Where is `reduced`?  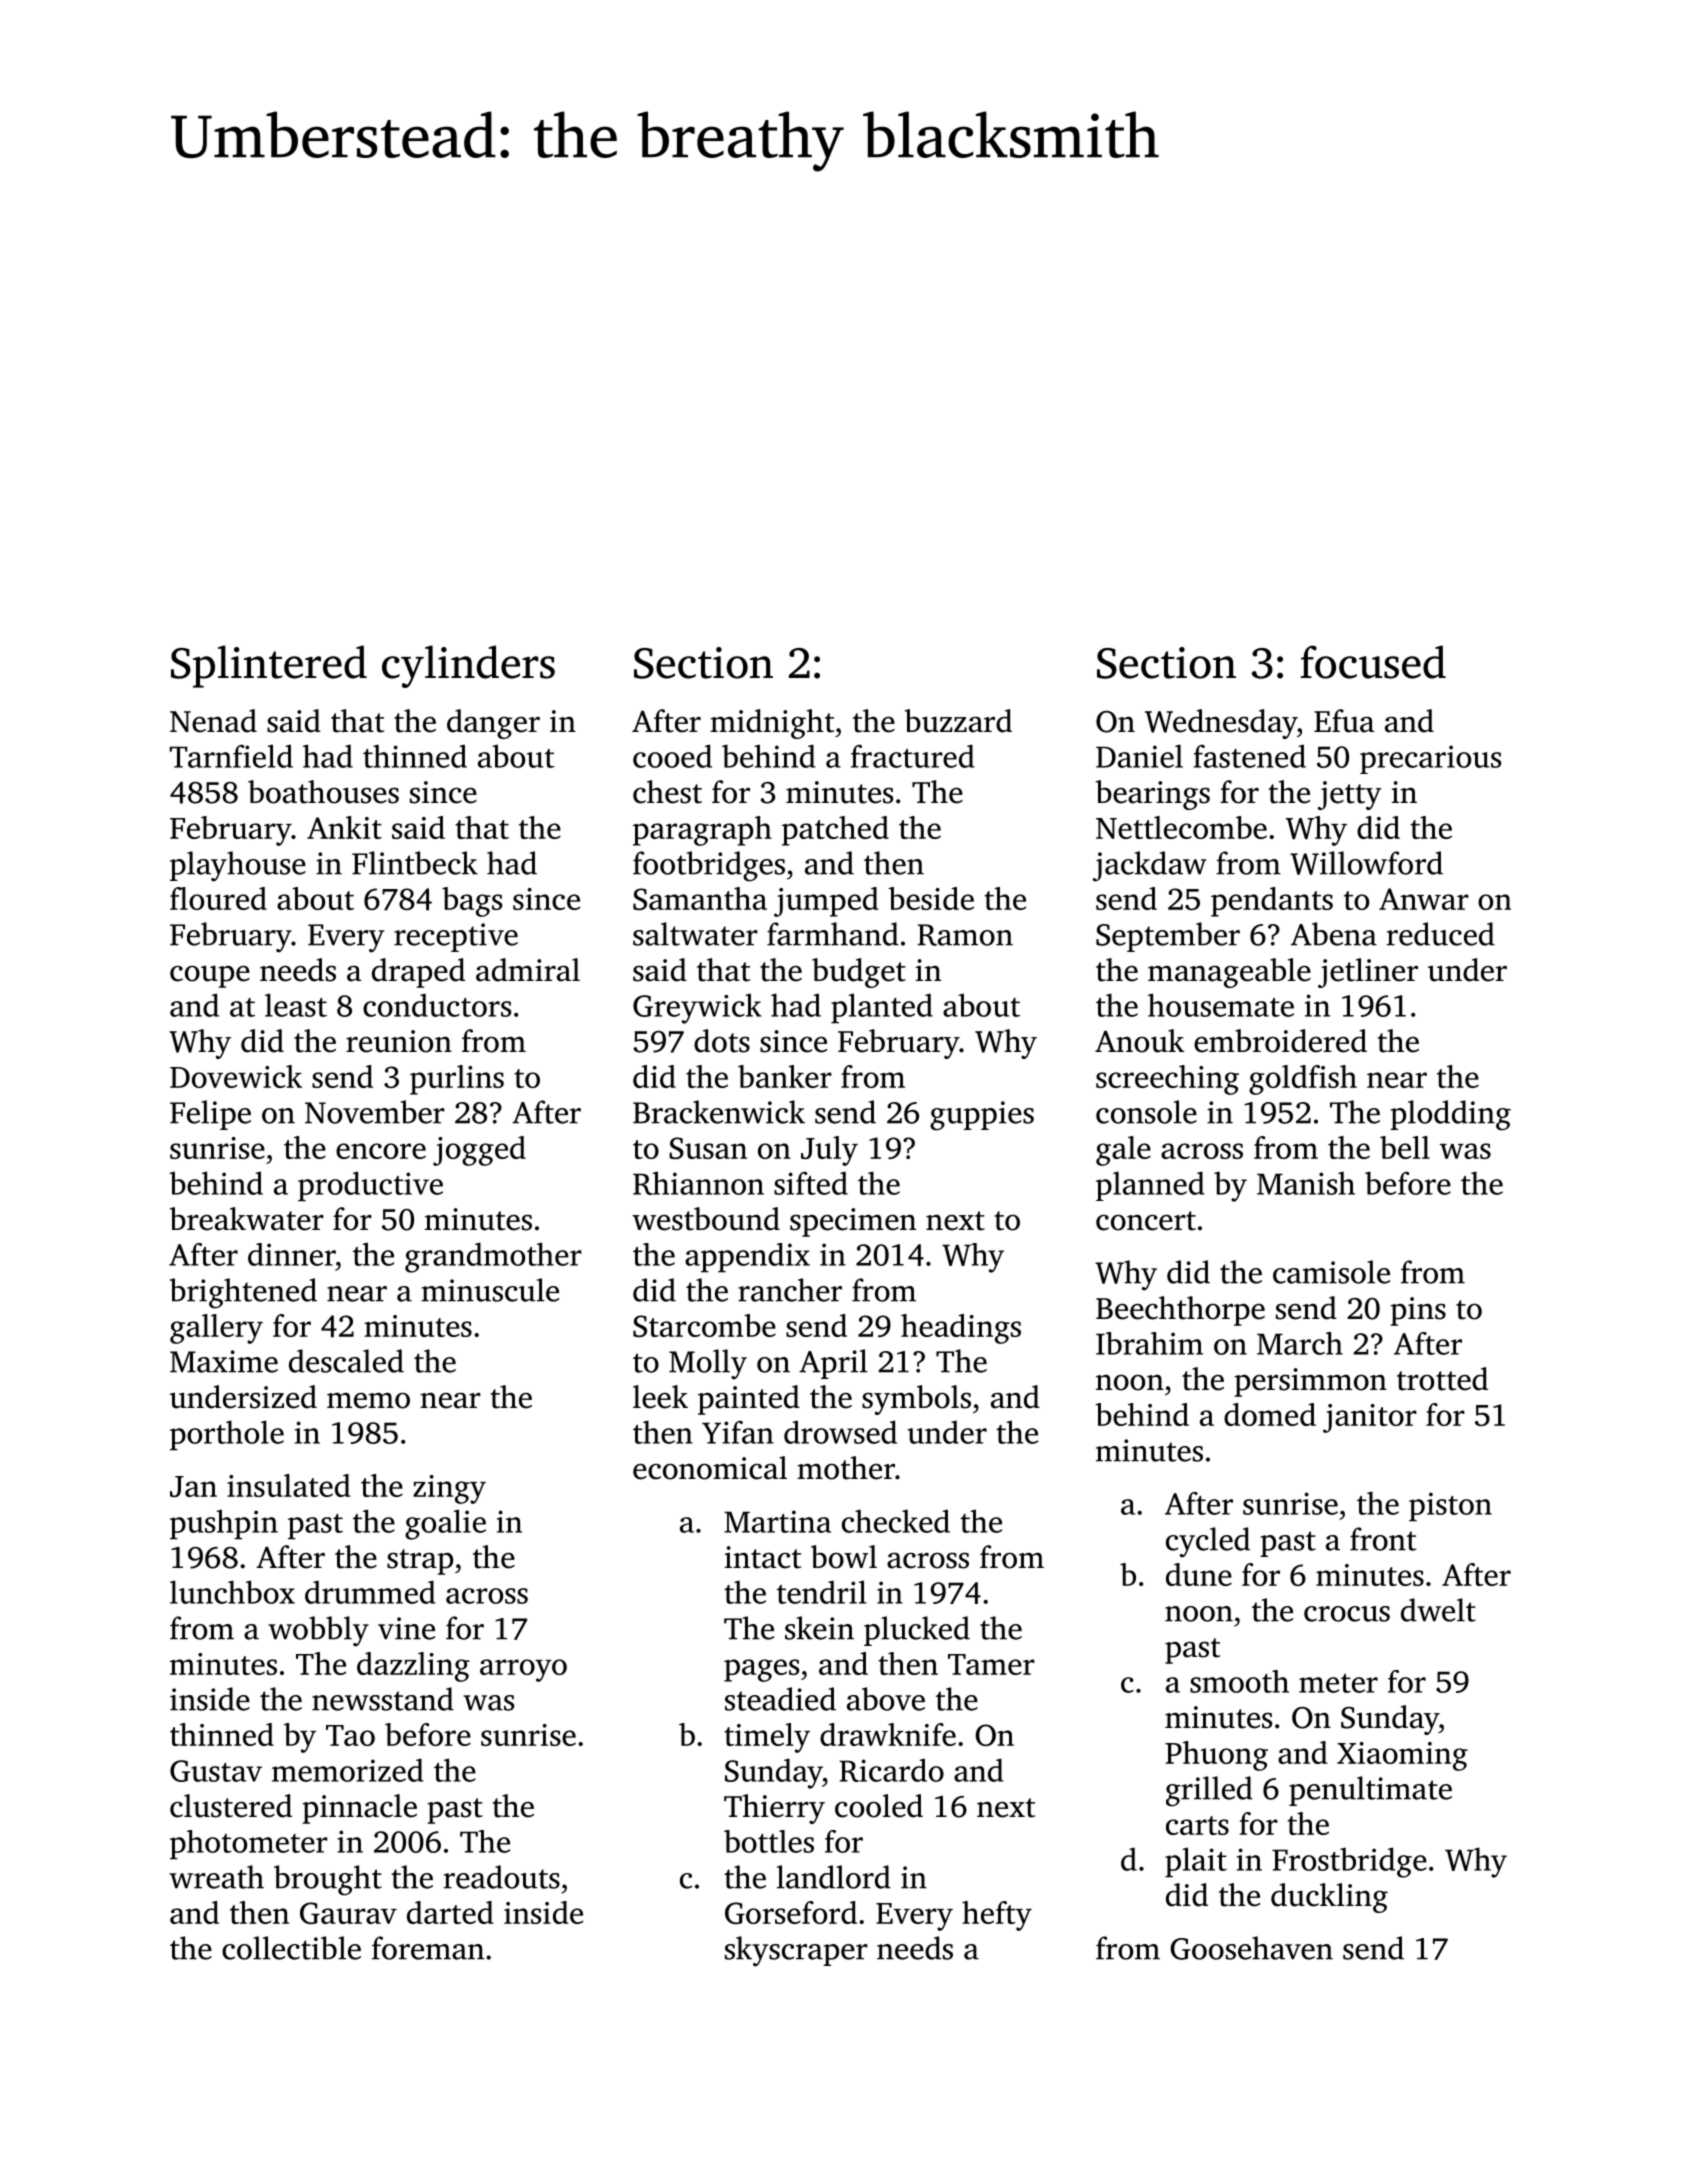 reduced is located at coordinates (1441, 934).
